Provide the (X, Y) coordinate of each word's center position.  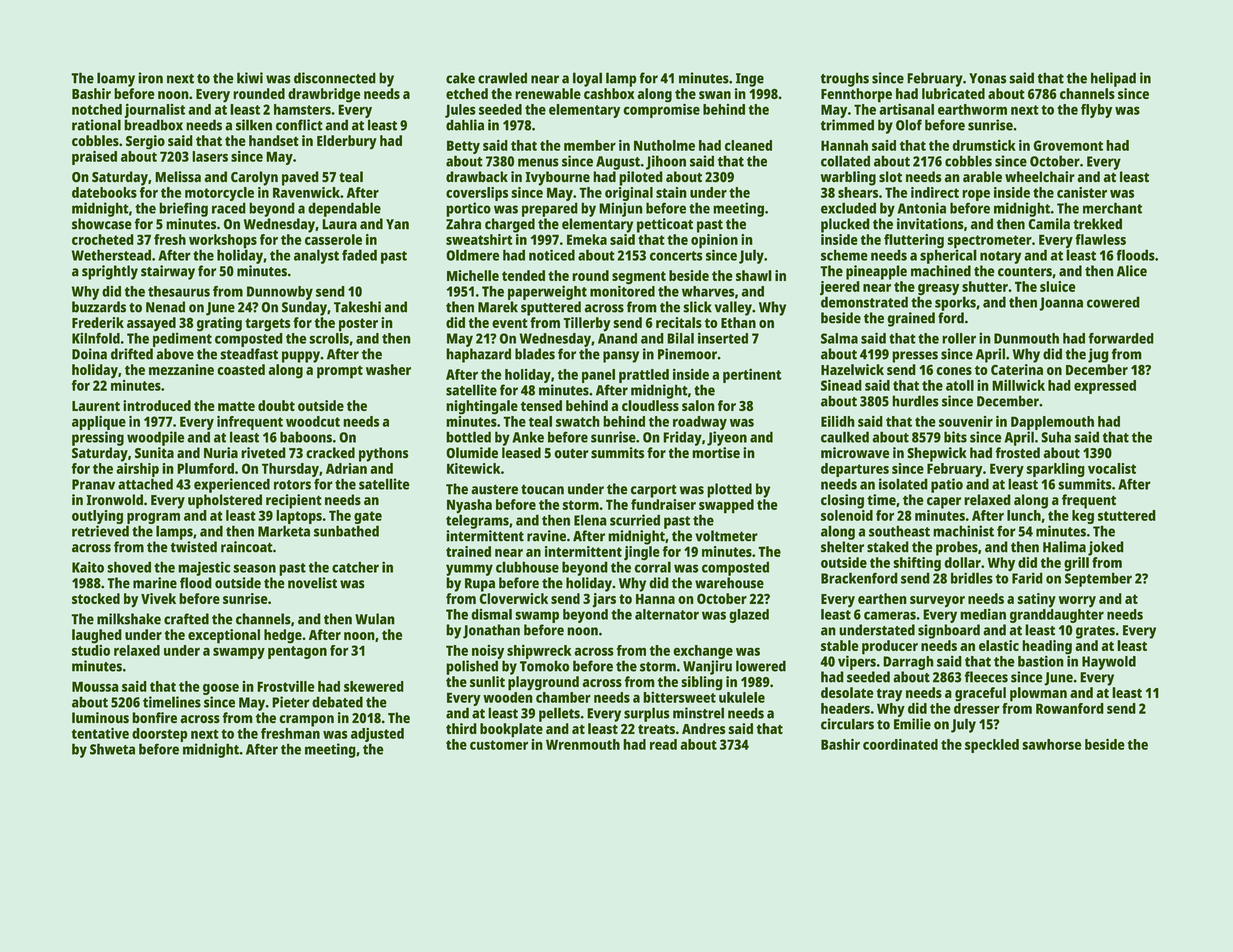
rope (976, 195)
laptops (299, 517)
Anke (528, 437)
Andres (704, 728)
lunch (1024, 515)
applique (99, 423)
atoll (960, 385)
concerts (676, 256)
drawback (477, 177)
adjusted (377, 735)
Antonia (922, 208)
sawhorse (1052, 744)
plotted (729, 490)
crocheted (103, 239)
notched (97, 109)
